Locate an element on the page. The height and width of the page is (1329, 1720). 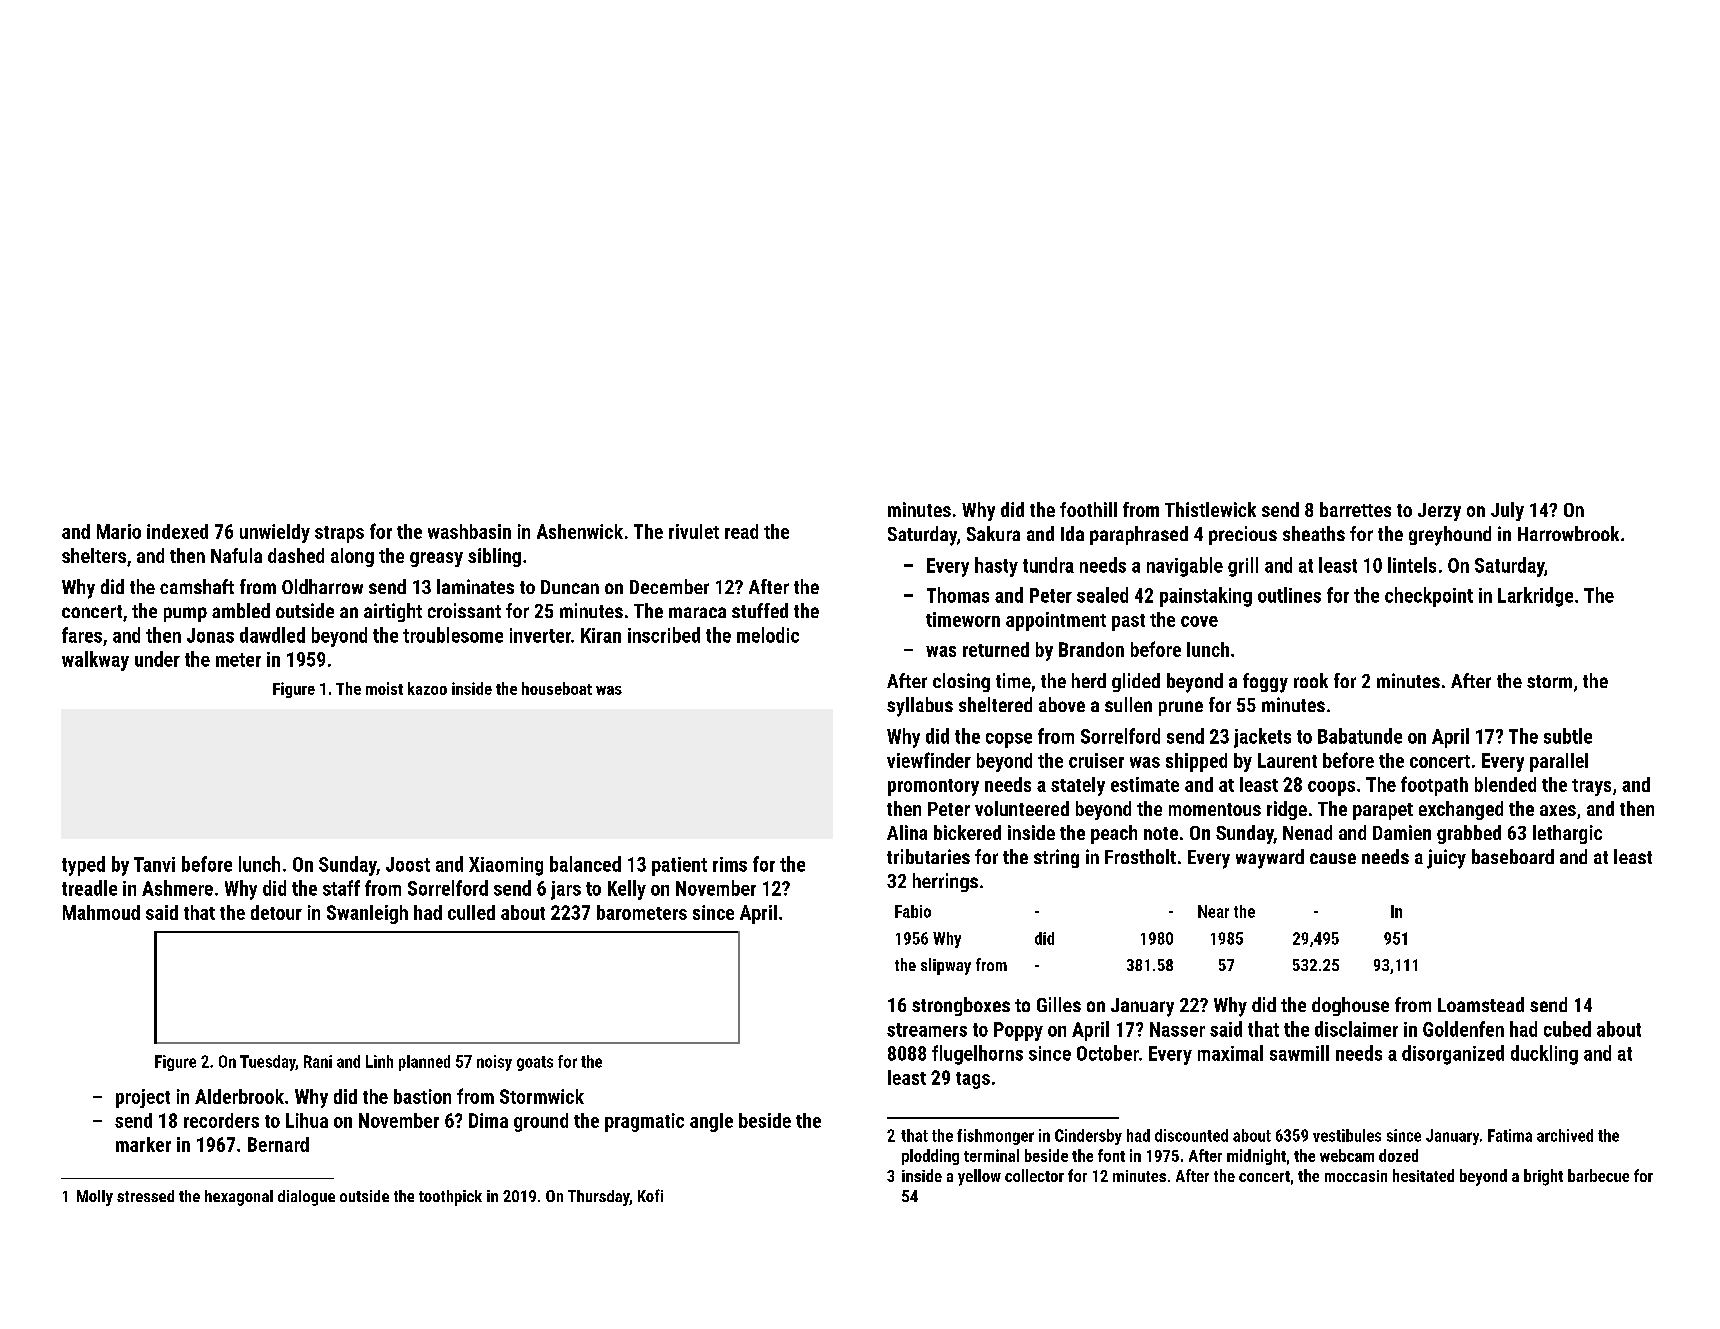
detour is located at coordinates (276, 912).
